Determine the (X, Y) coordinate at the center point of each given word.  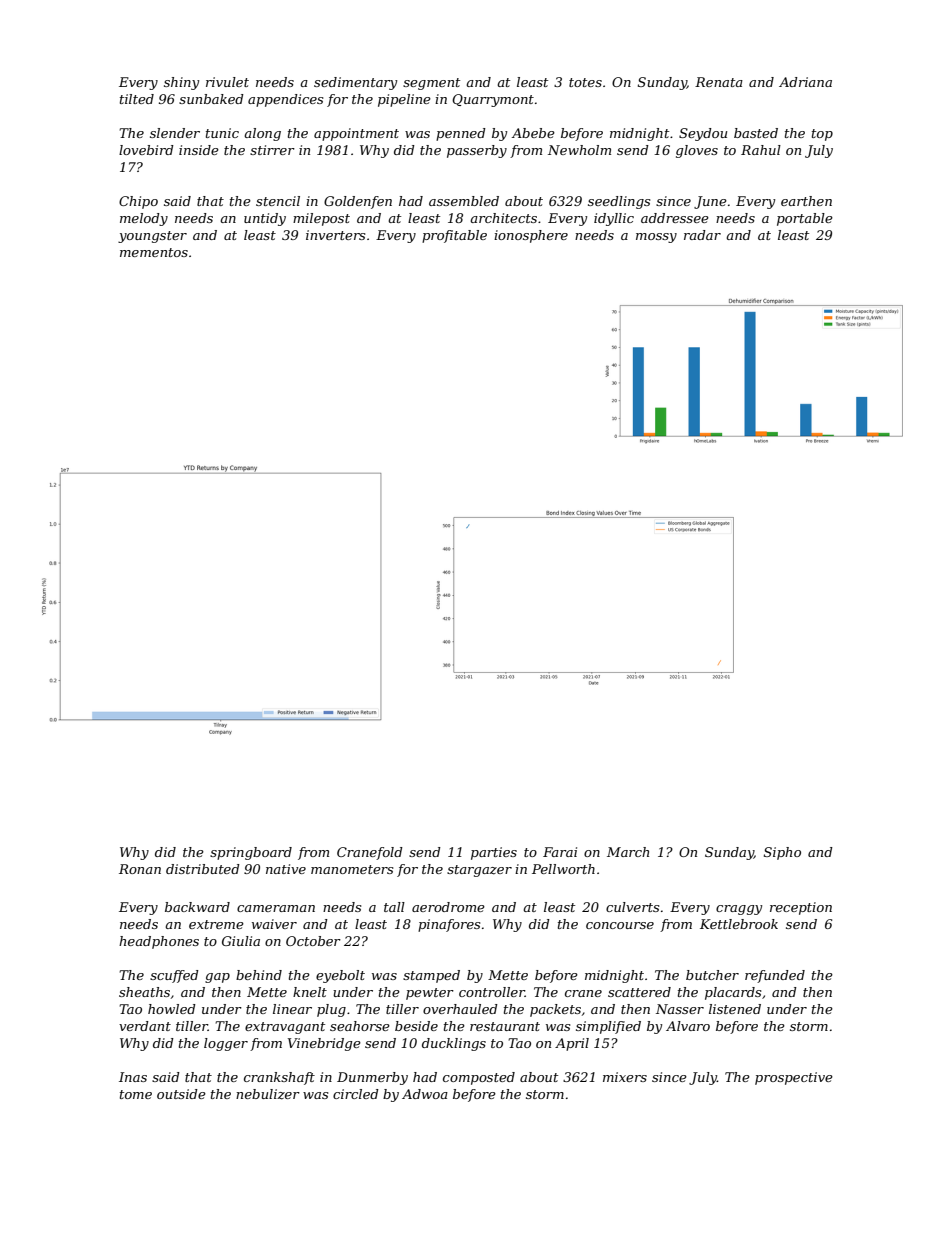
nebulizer (268, 1094)
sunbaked (211, 99)
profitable (454, 236)
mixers (625, 1077)
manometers (352, 869)
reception (801, 908)
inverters (335, 235)
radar (702, 235)
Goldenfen (358, 202)
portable (805, 219)
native (286, 869)
